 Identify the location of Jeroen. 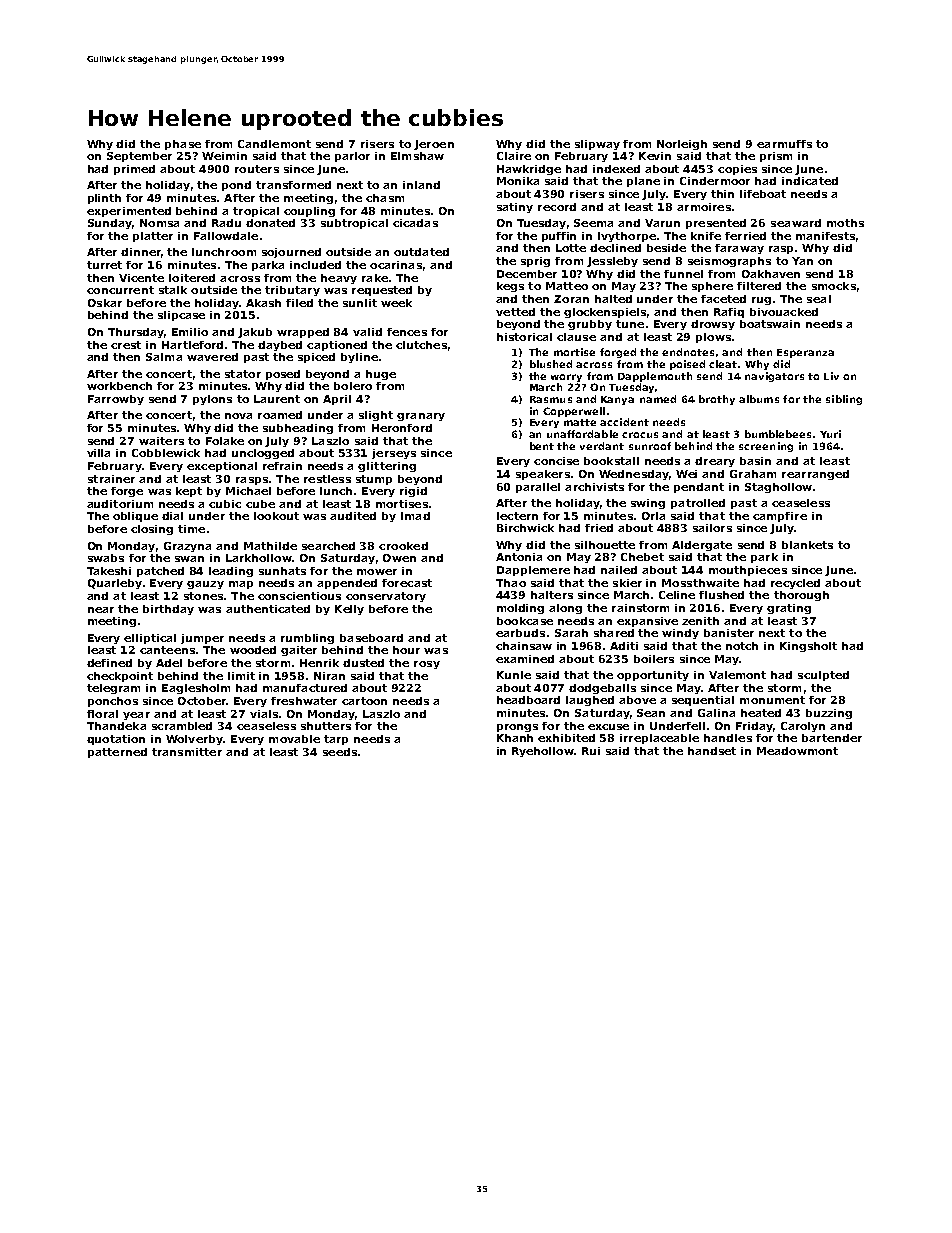
(434, 145).
